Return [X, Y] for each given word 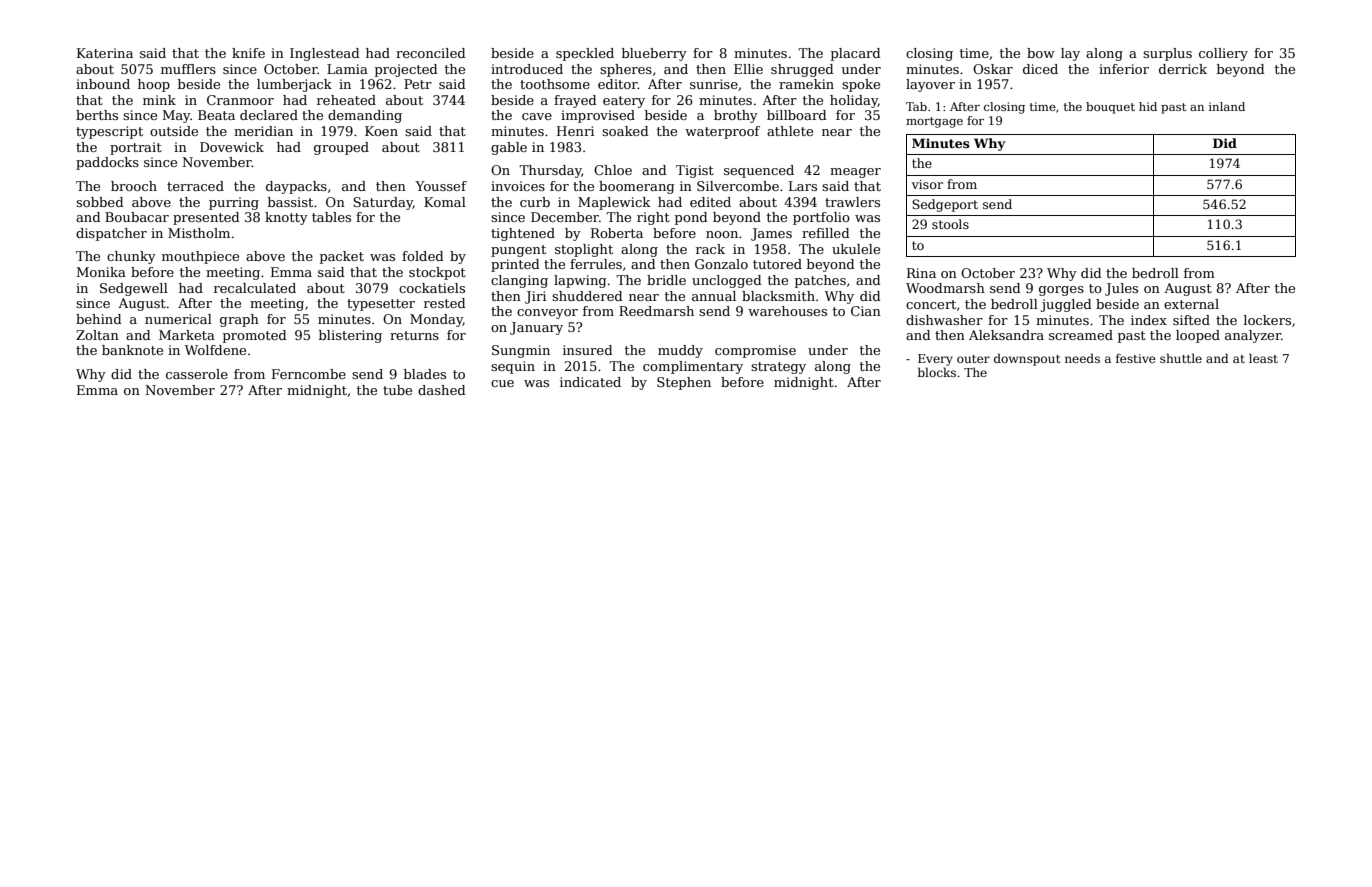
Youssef [441, 186]
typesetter [381, 305]
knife [248, 53]
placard [856, 54]
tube [397, 390]
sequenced [759, 171]
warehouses [787, 311]
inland [1227, 106]
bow [1041, 53]
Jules [1121, 289]
